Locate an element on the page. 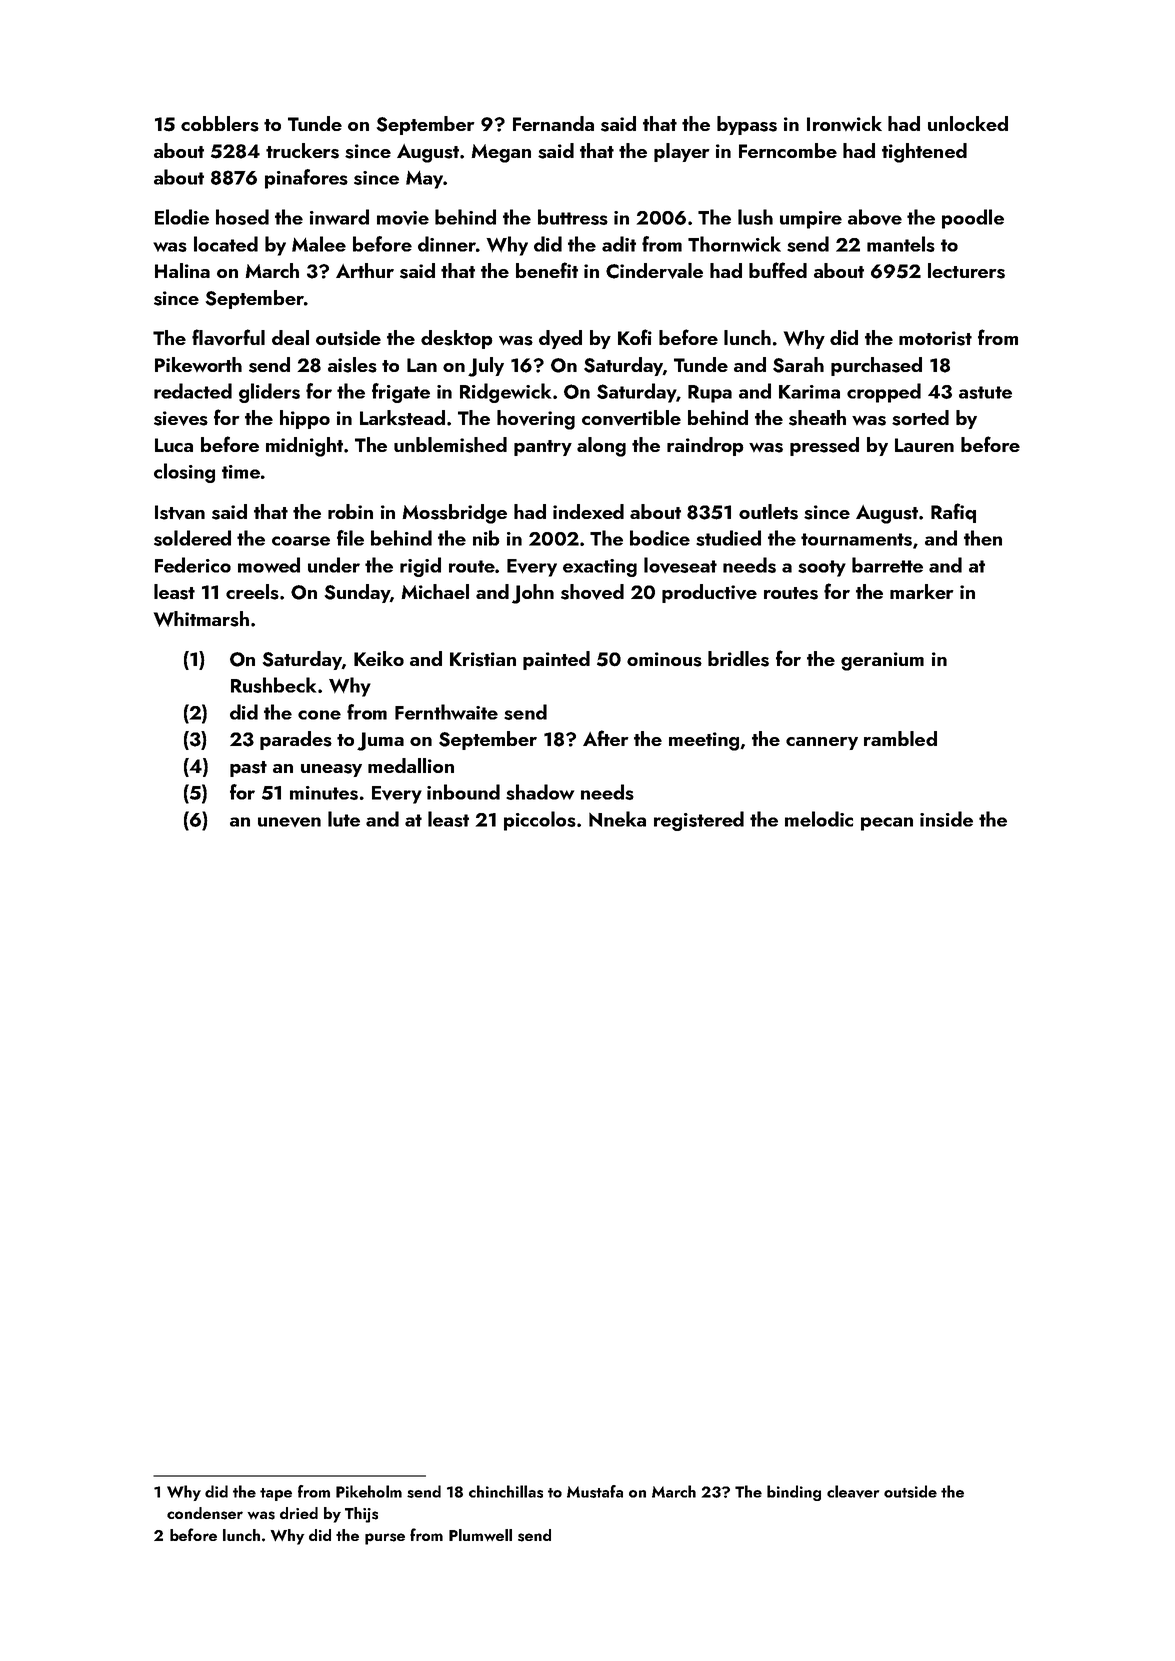 Image resolution: width=1175 pixels, height=1661 pixels. Fernanda is located at coordinates (553, 123).
